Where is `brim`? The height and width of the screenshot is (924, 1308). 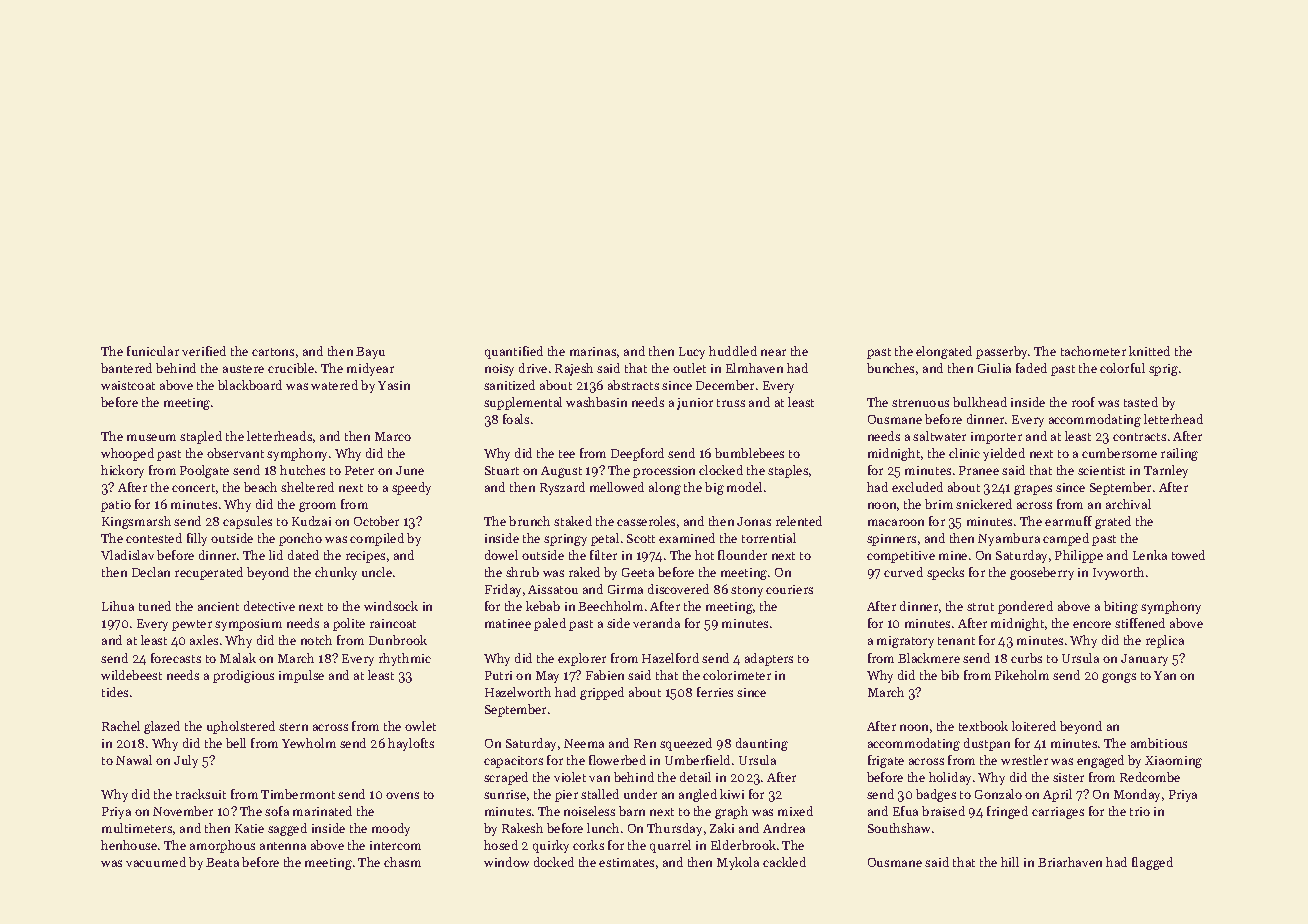
brim is located at coordinates (939, 504).
